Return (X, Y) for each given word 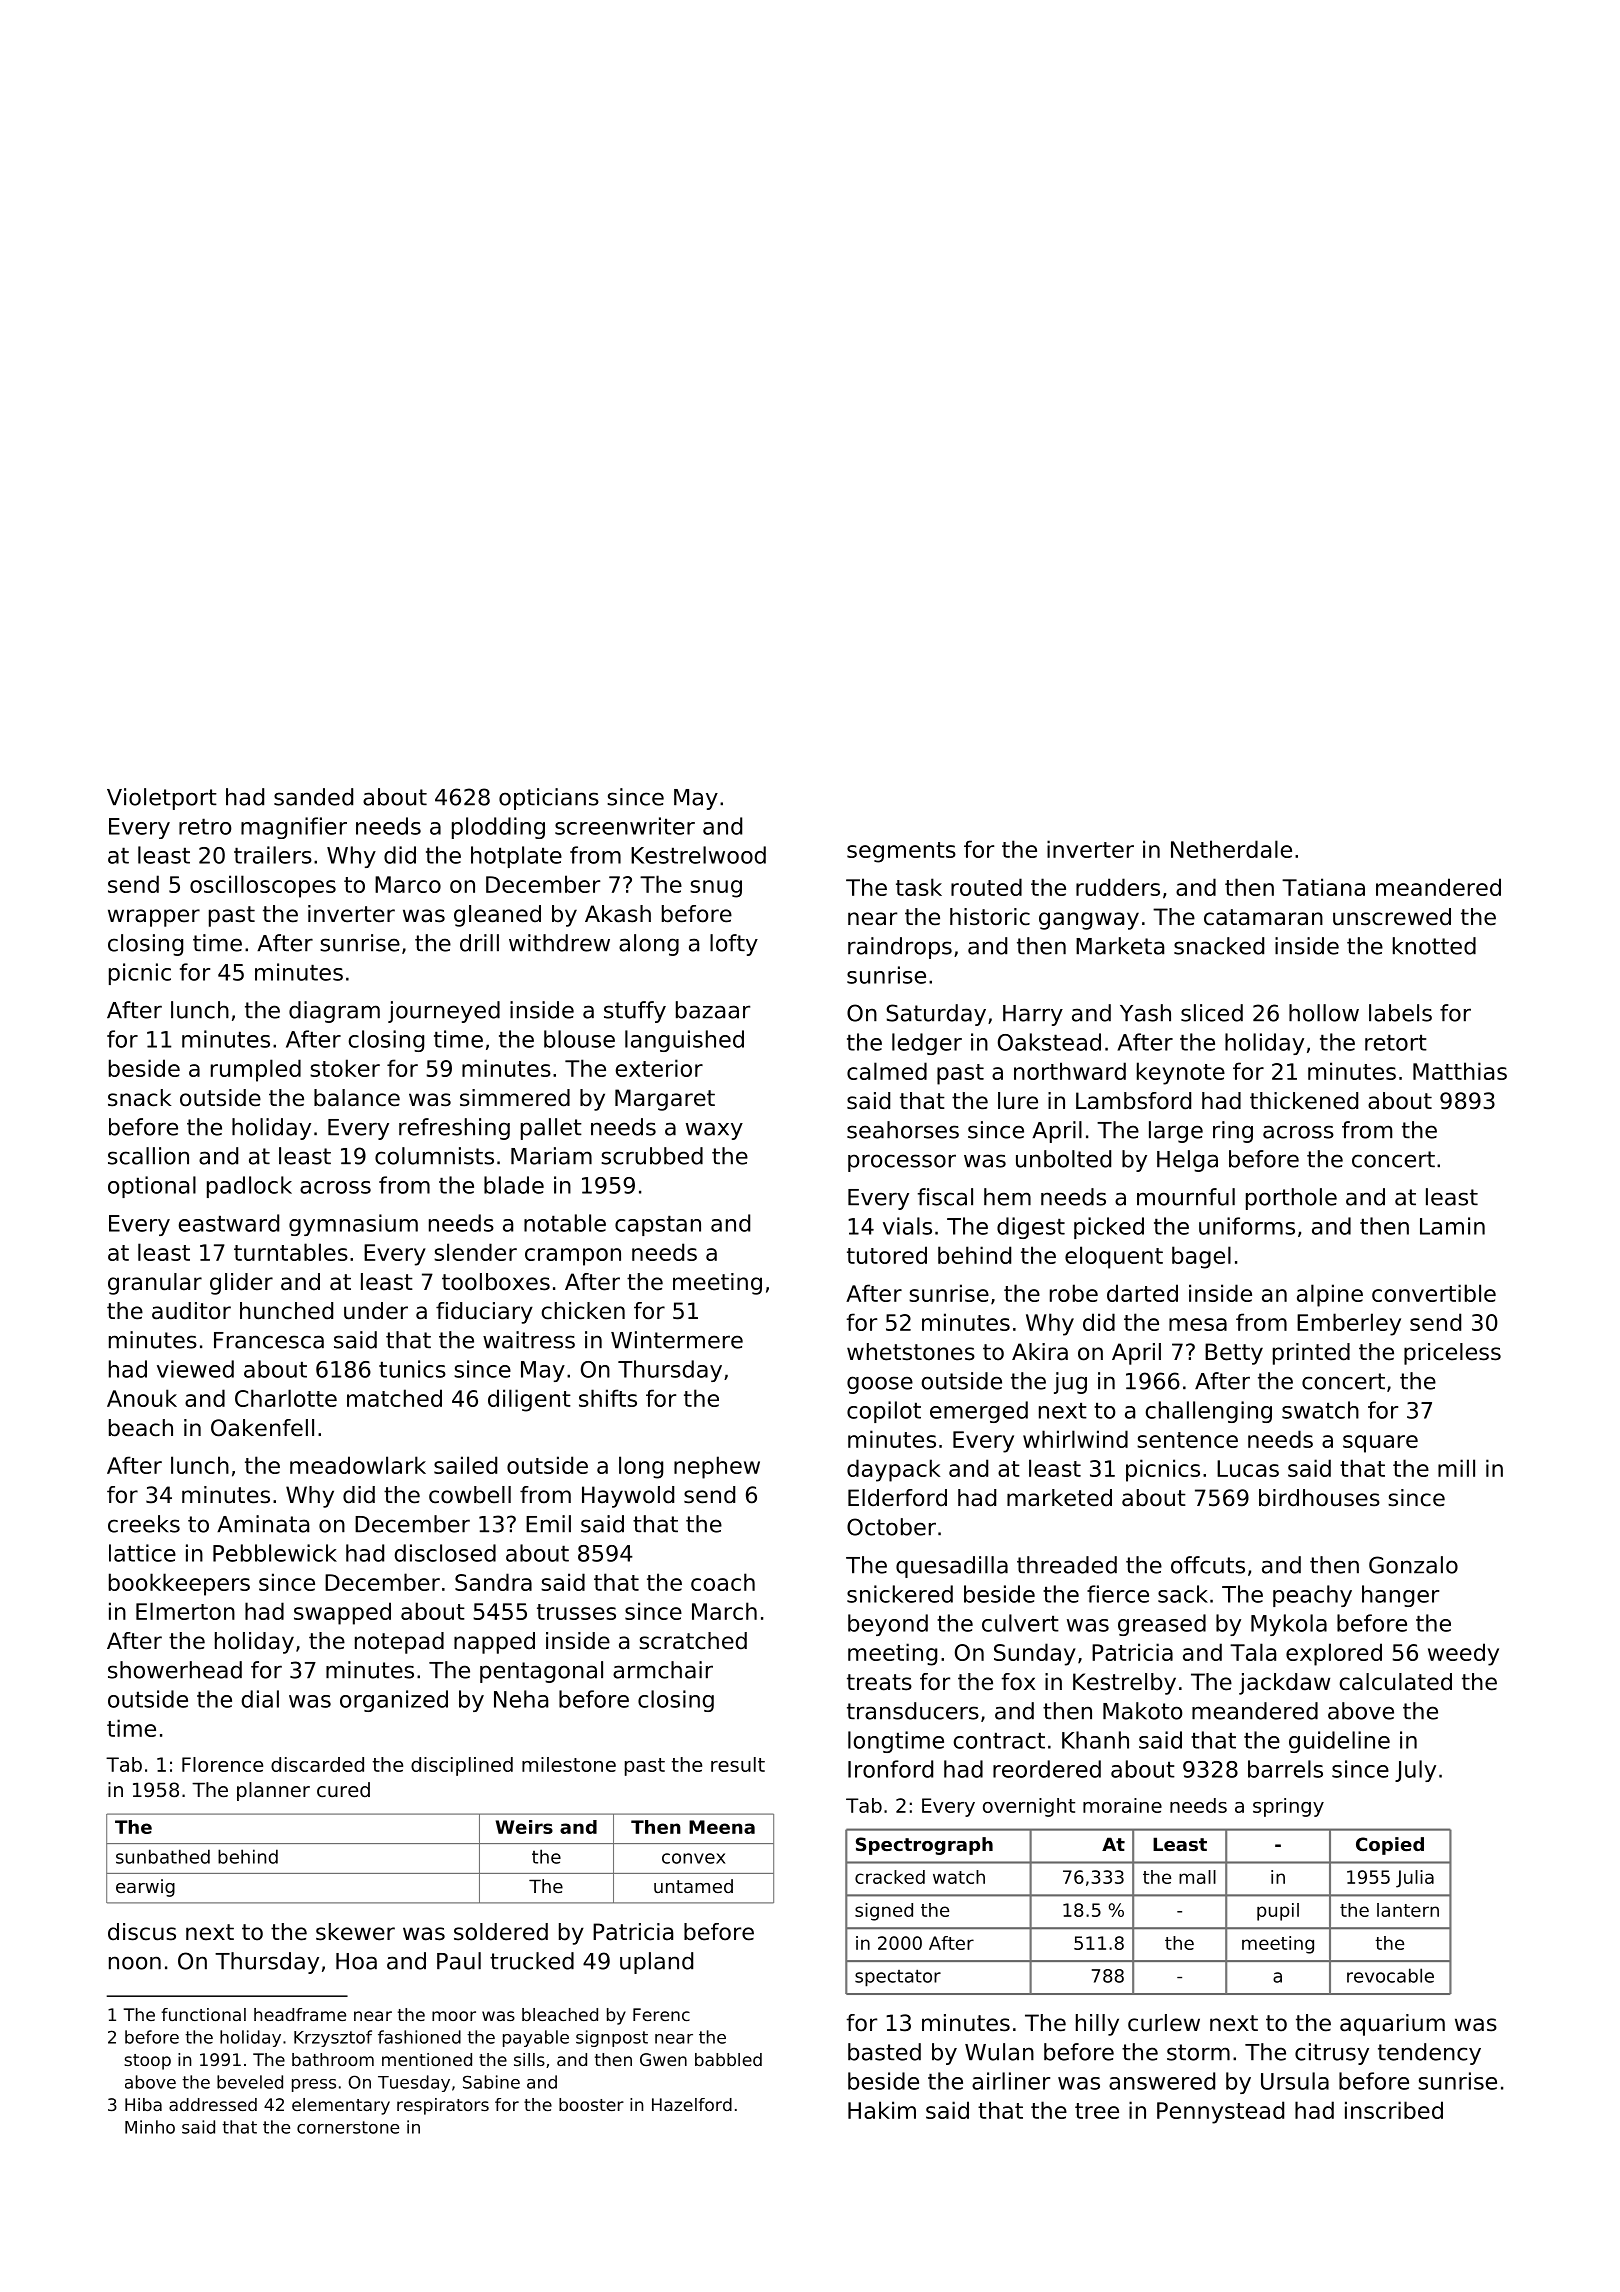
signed (884, 1912)
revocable (1390, 1975)
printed (1311, 1354)
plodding (498, 828)
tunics (412, 1369)
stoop (147, 2062)
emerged (979, 1412)
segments (901, 852)
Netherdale (1231, 849)
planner (273, 1791)
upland (656, 1963)
